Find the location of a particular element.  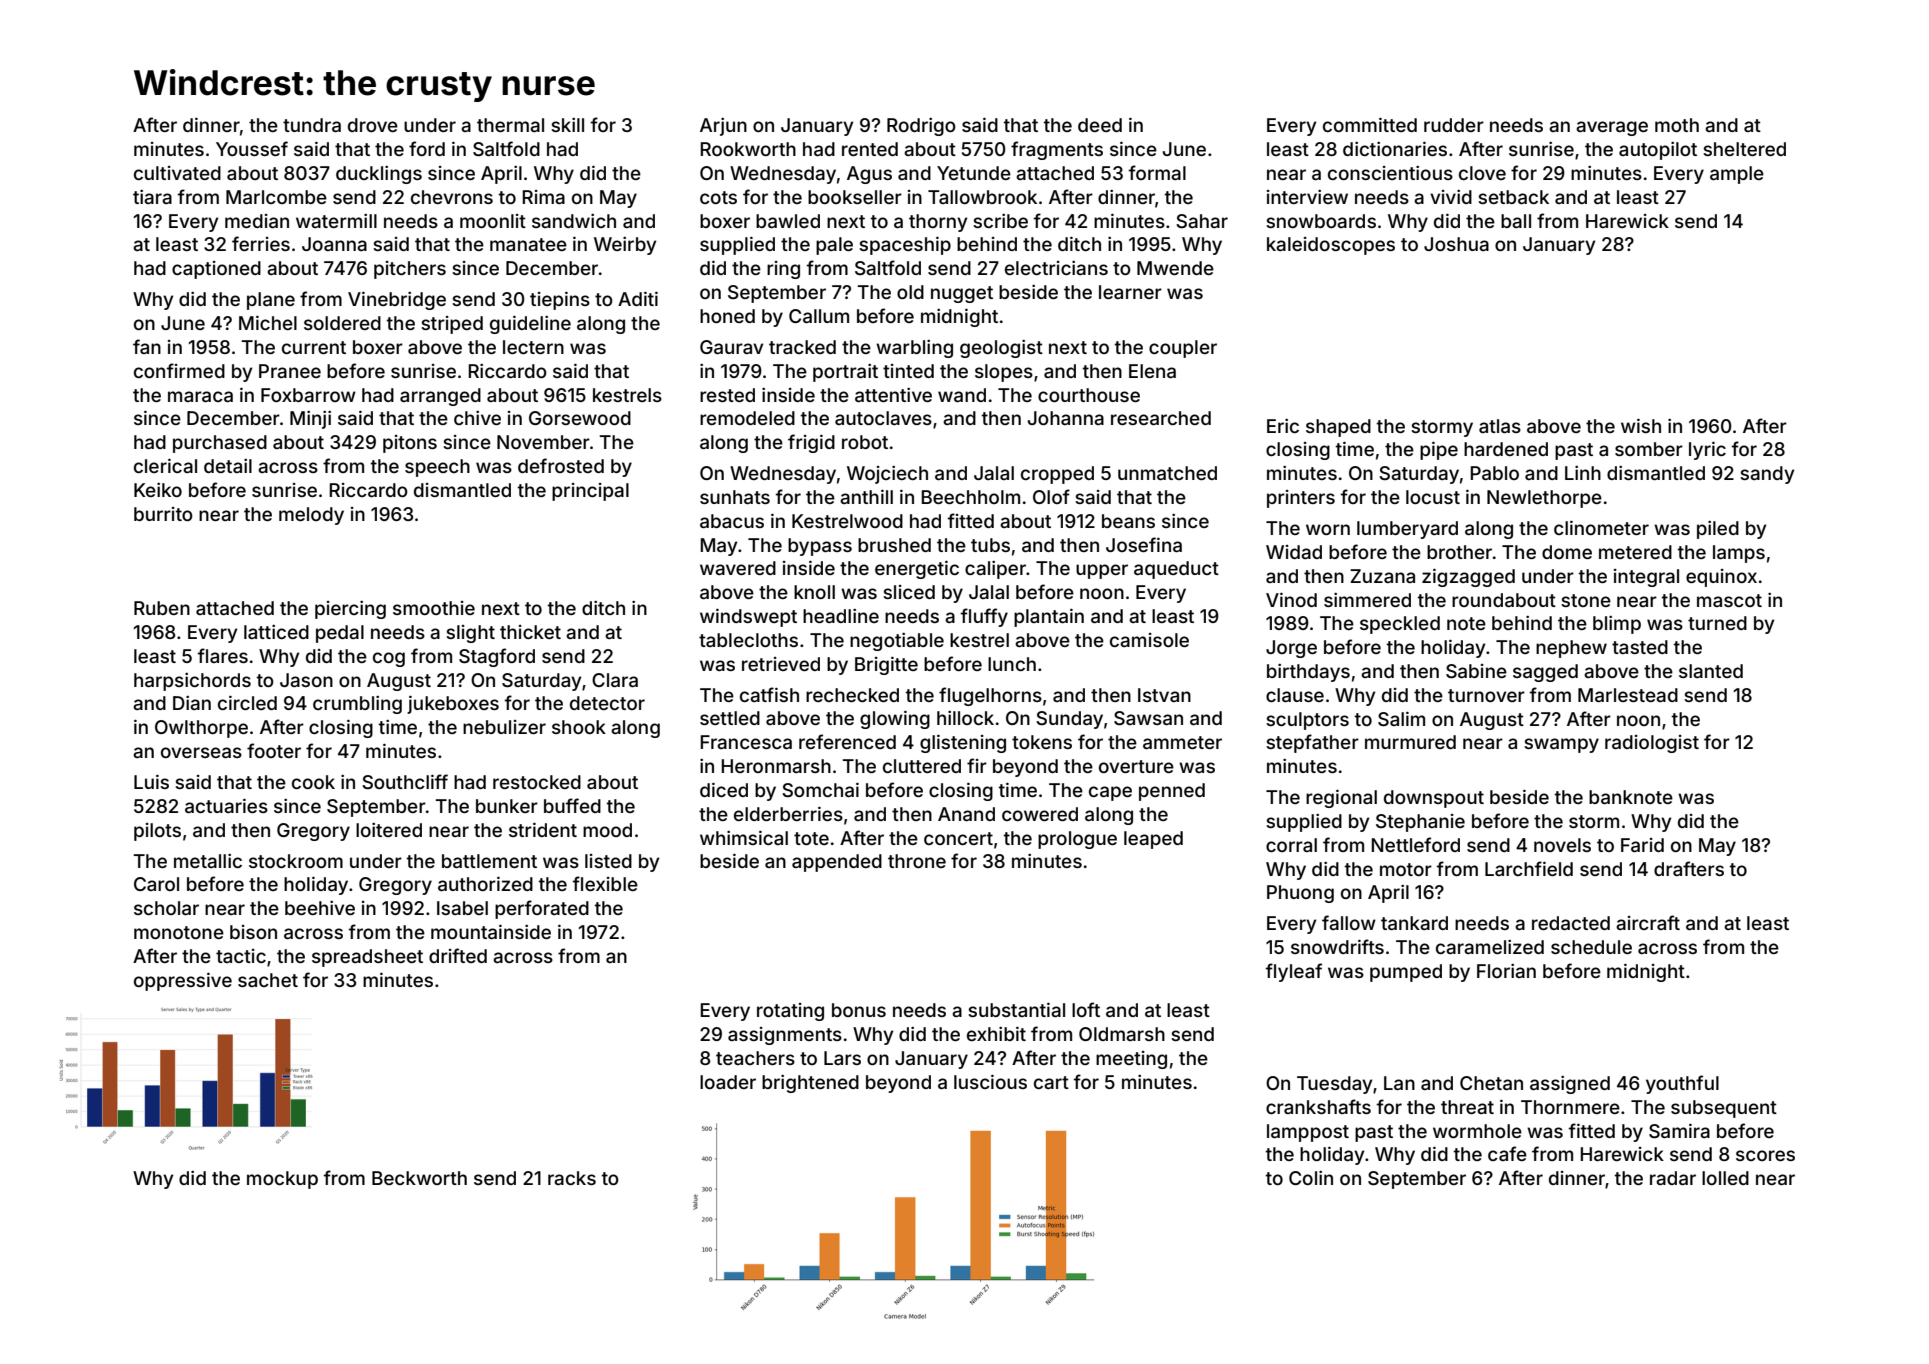

lyric is located at coordinates (1707, 450).
